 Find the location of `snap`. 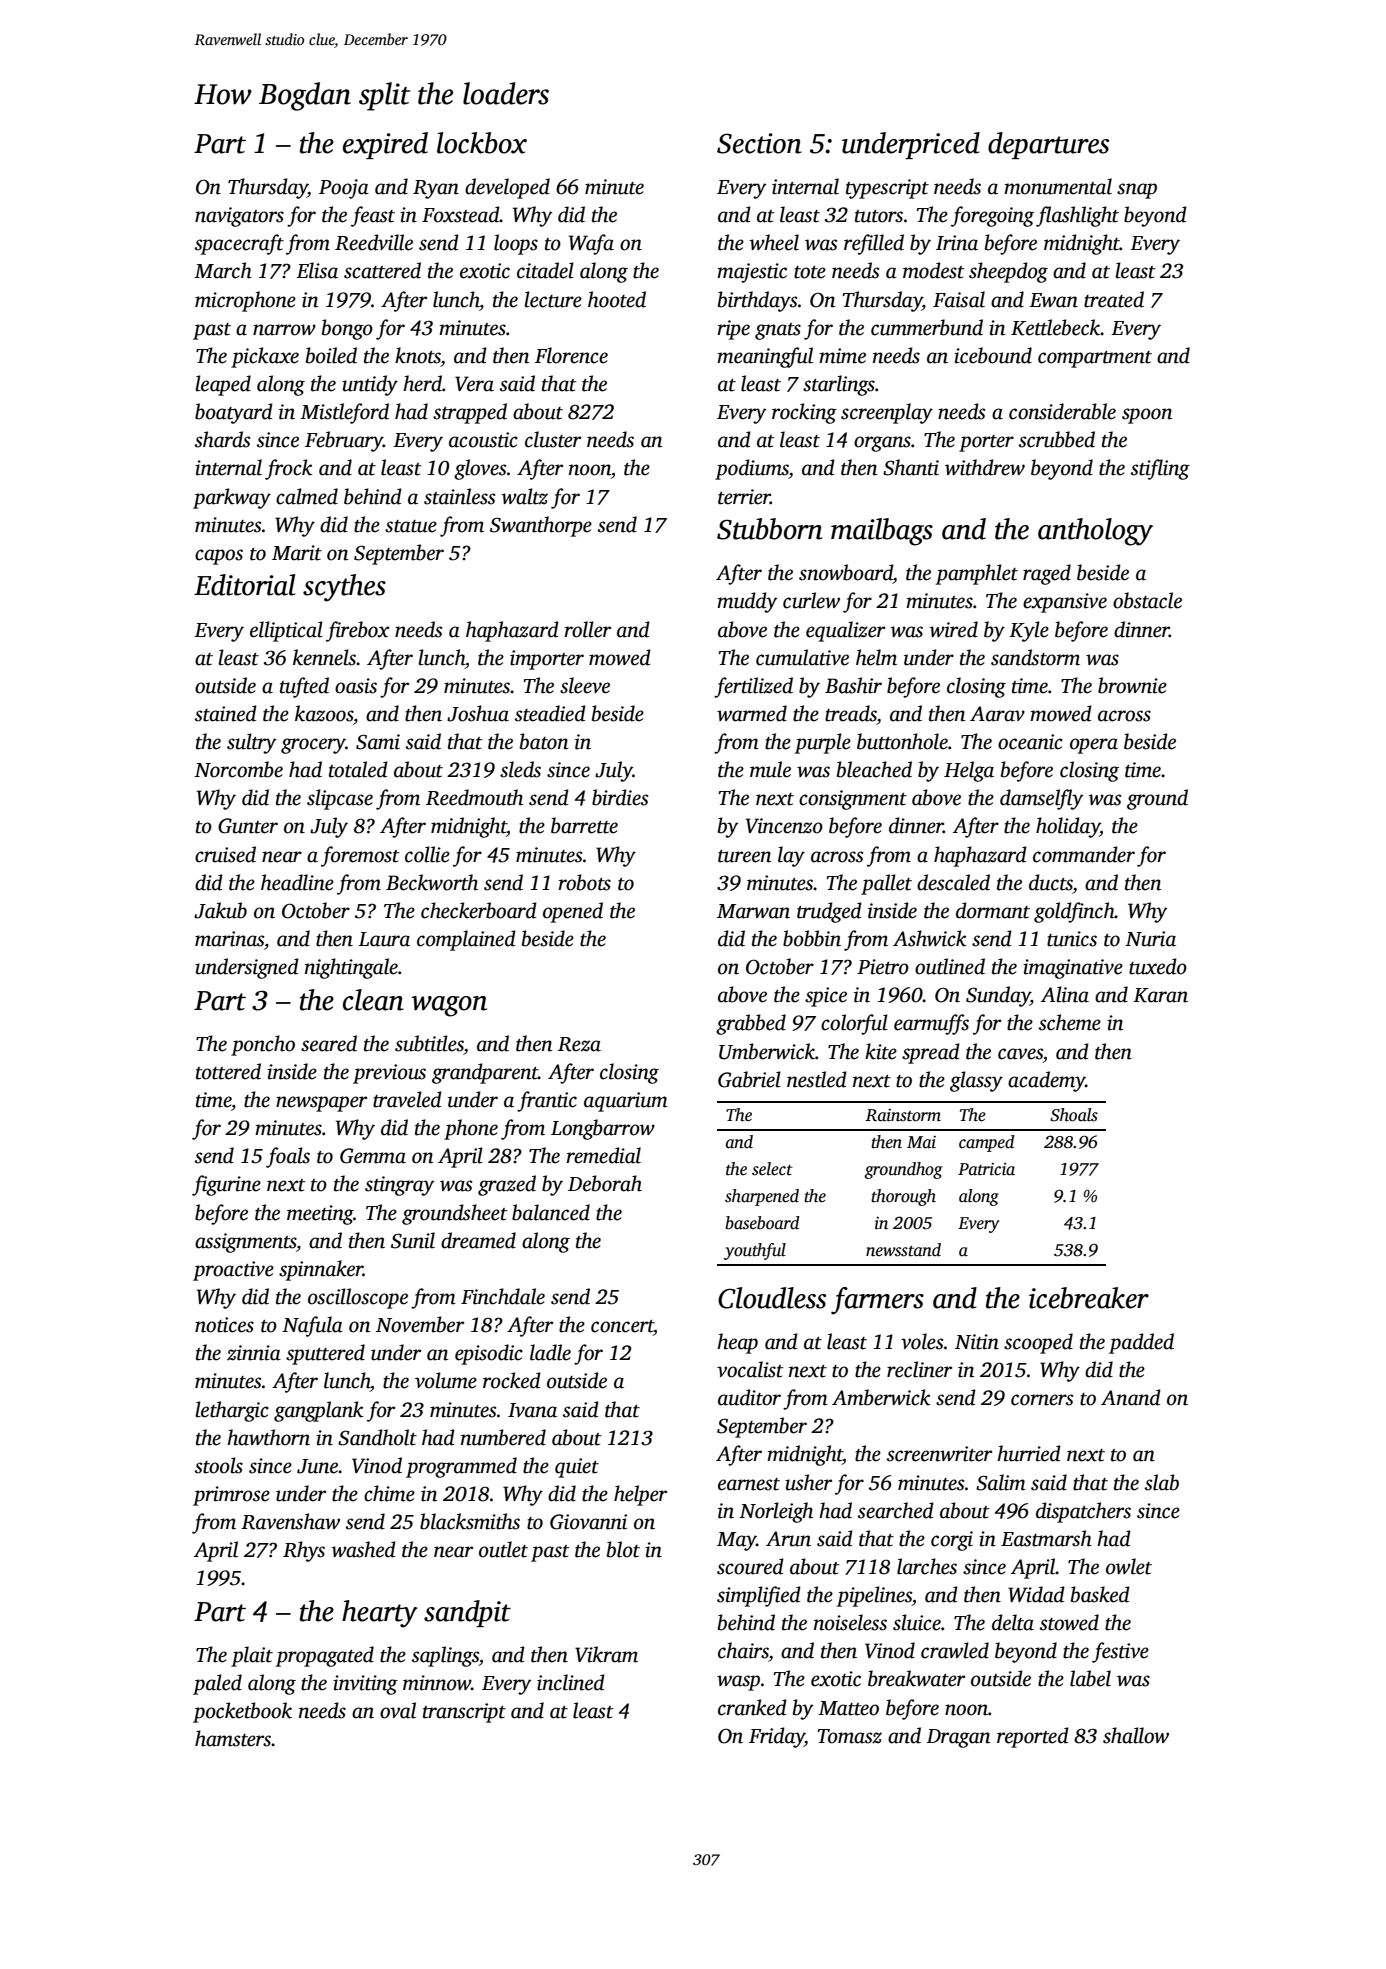

snap is located at coordinates (1137, 191).
